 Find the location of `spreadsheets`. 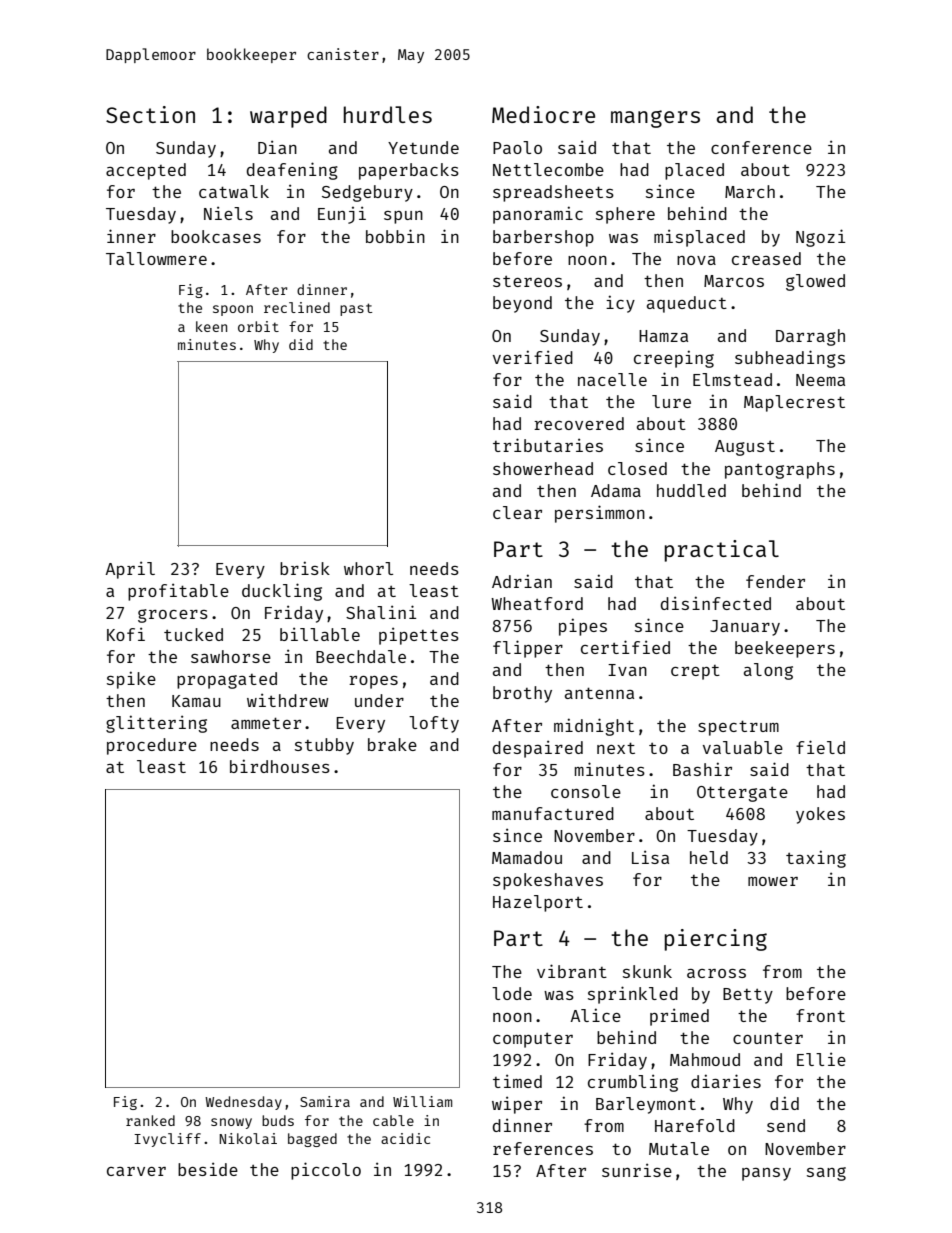

spreadsheets is located at coordinates (553, 193).
